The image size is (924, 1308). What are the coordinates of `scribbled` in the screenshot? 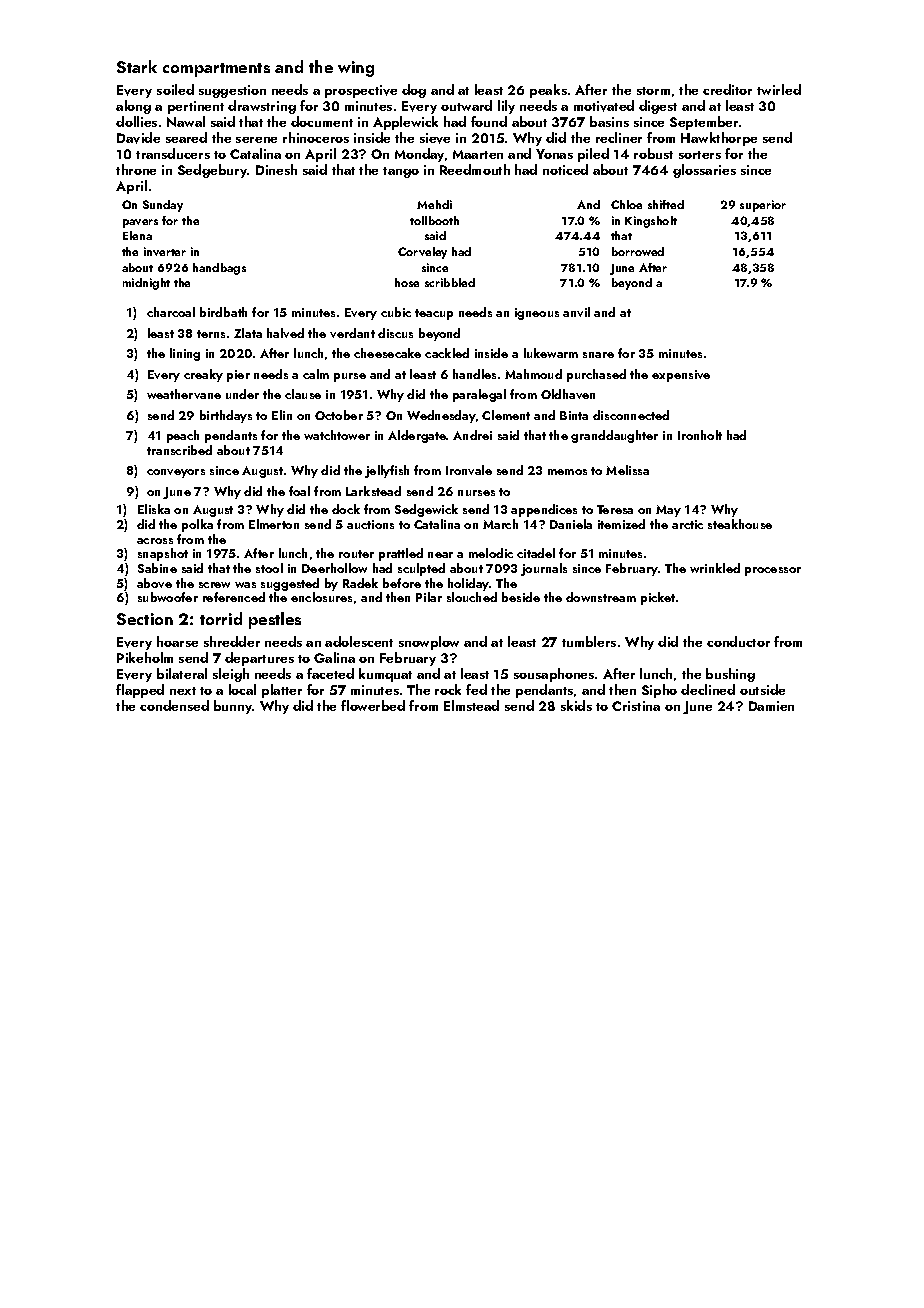 It's located at (450, 282).
